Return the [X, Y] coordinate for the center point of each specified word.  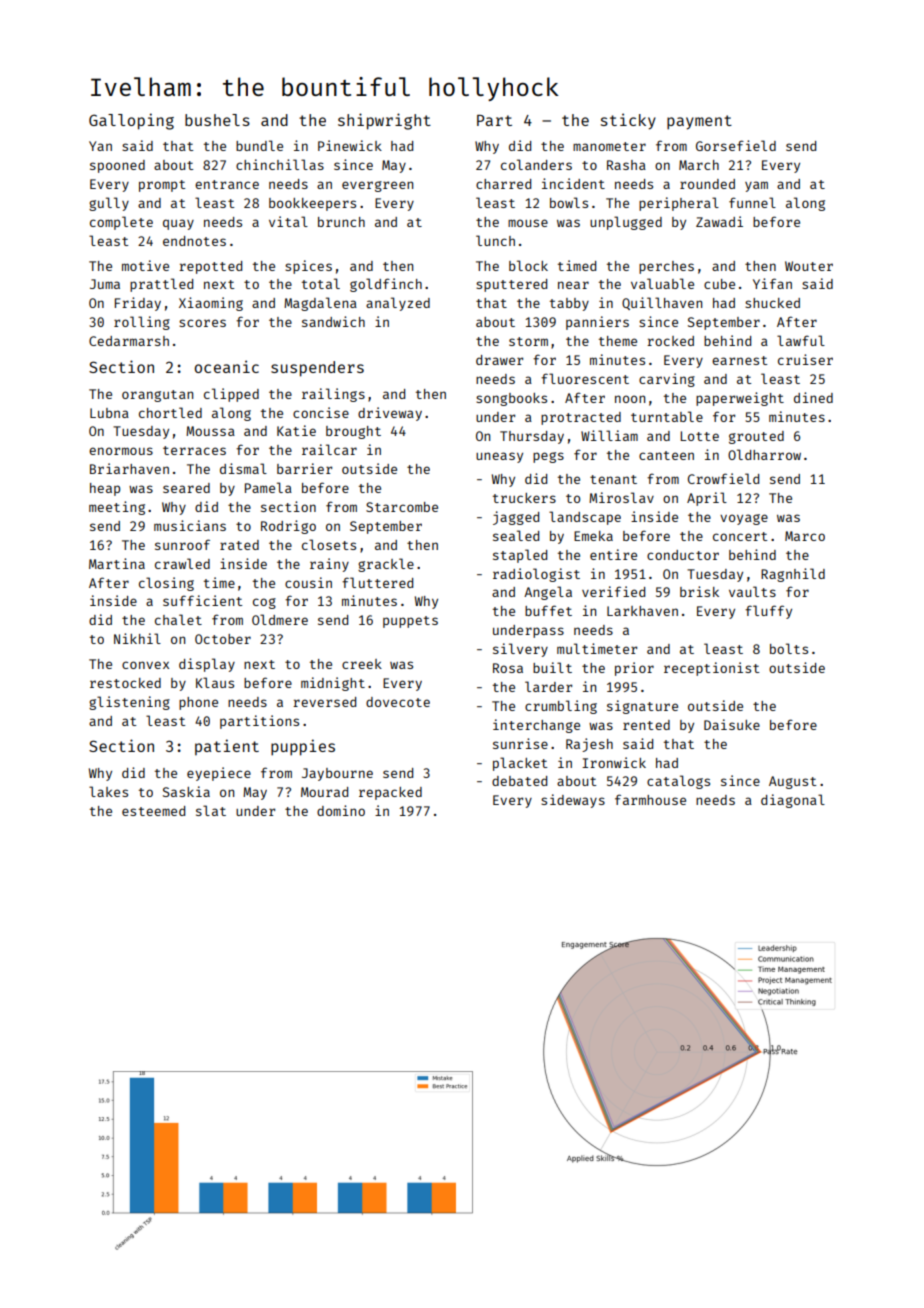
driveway [390, 414]
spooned [117, 166]
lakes [108, 791]
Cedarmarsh [129, 341]
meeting [117, 508]
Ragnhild [793, 575]
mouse [528, 223]
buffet [548, 610]
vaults [752, 591]
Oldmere [280, 619]
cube [719, 284]
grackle [386, 565]
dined [813, 397]
